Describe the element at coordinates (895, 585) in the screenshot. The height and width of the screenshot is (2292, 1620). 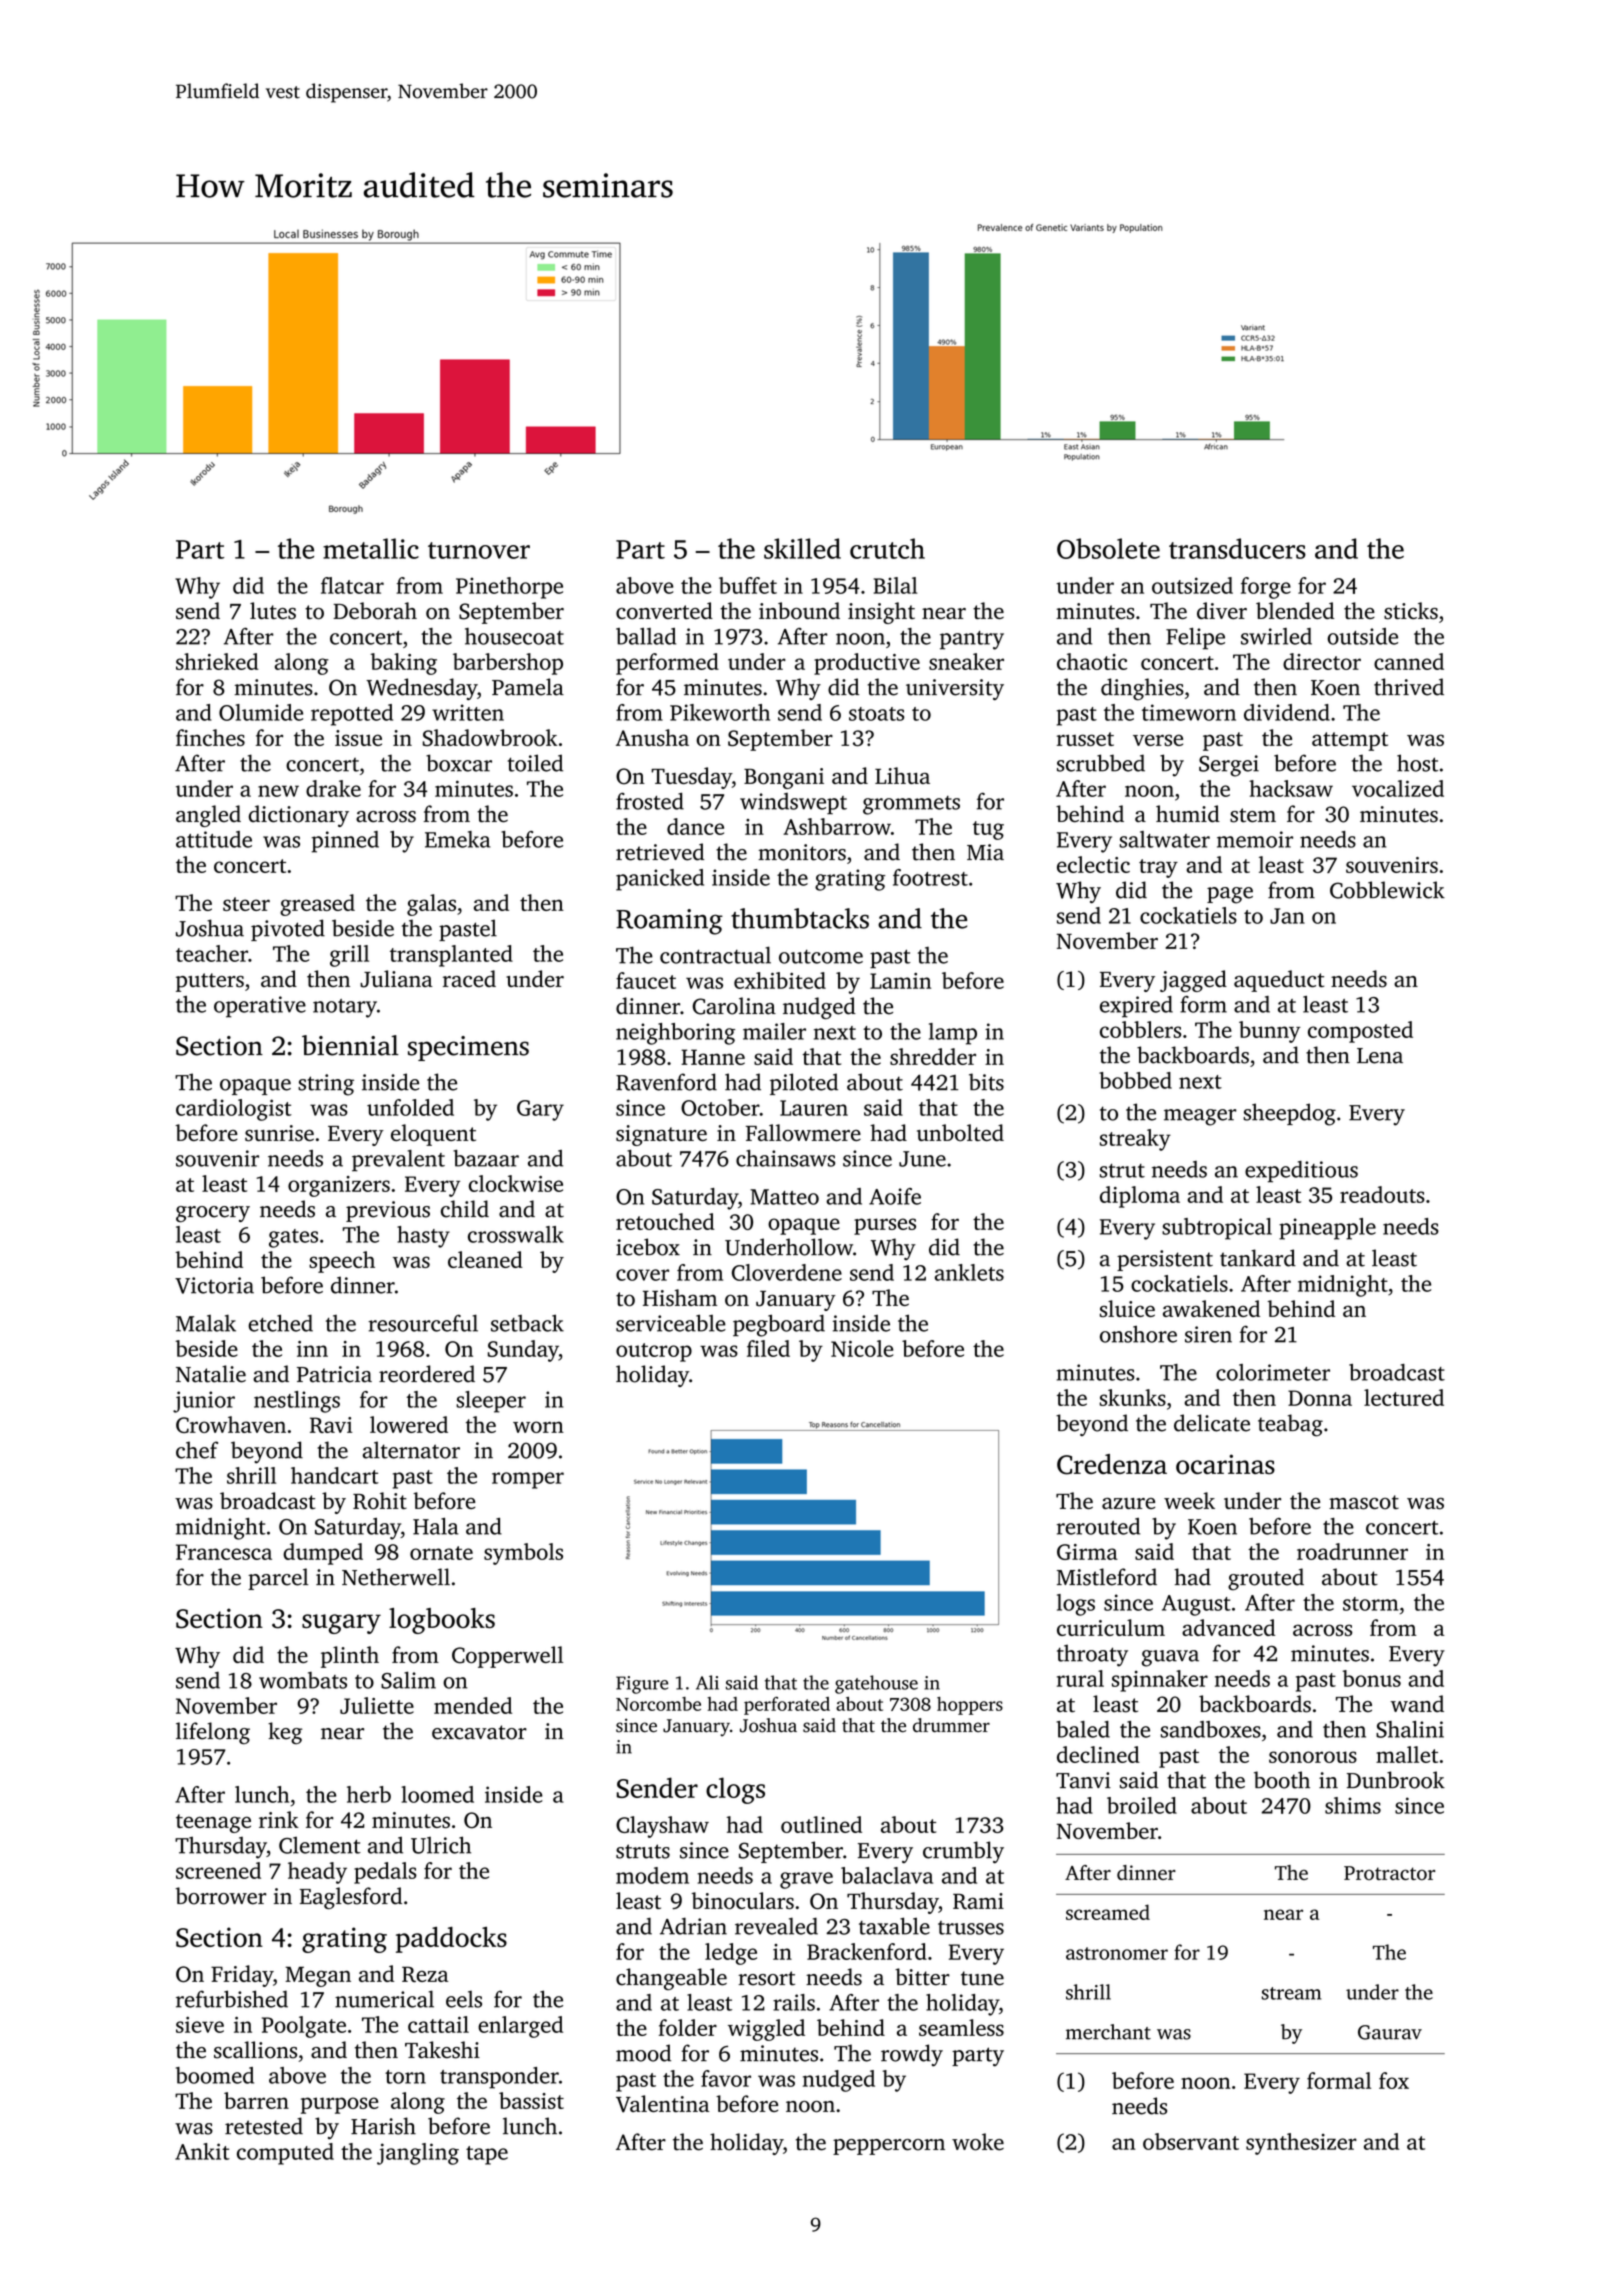
I see `Bilal` at that location.
